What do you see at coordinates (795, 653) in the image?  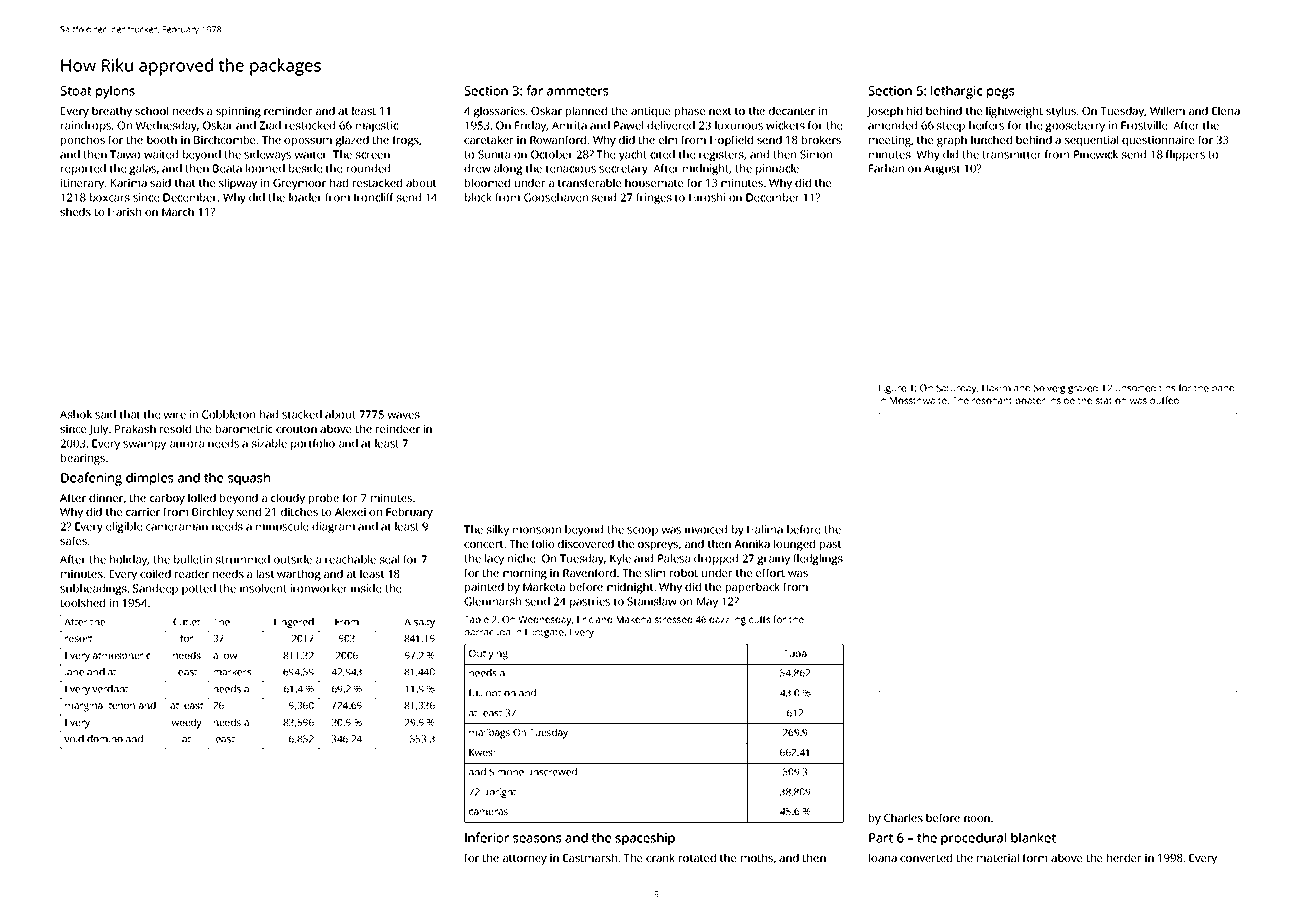 I see `Tuba` at bounding box center [795, 653].
